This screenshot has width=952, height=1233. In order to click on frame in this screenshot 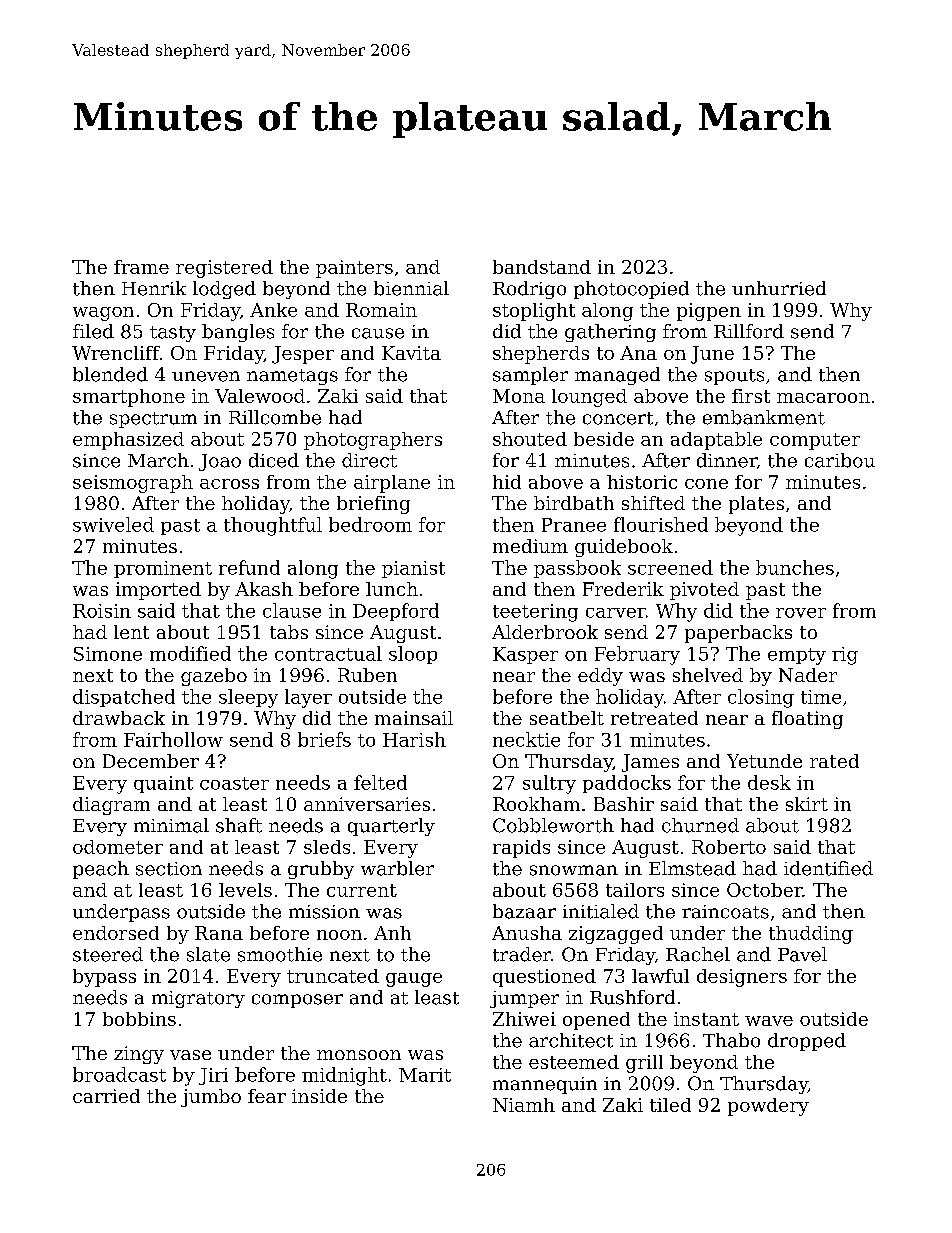, I will do `click(141, 267)`.
